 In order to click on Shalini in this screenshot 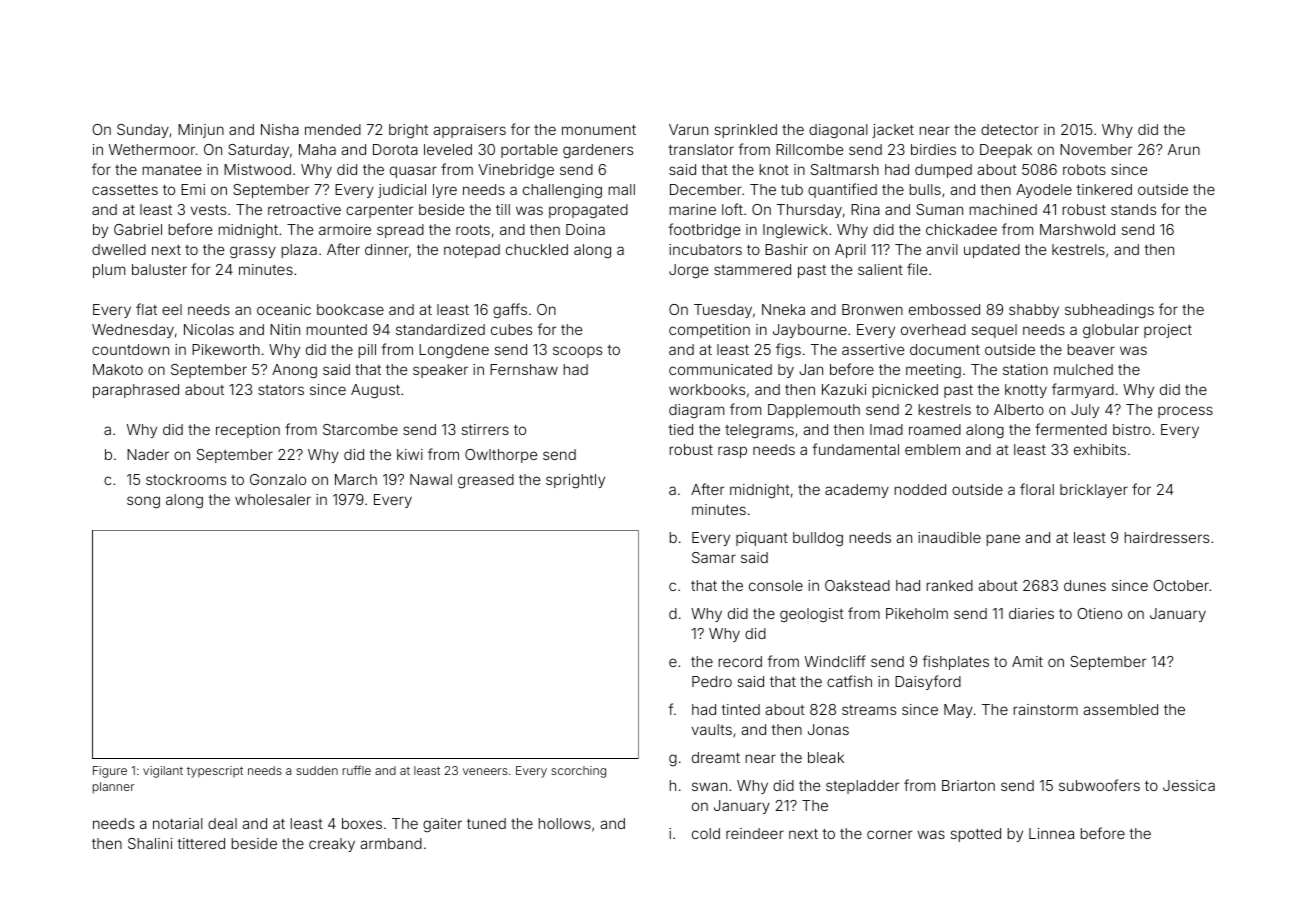, I will do `click(150, 843)`.
